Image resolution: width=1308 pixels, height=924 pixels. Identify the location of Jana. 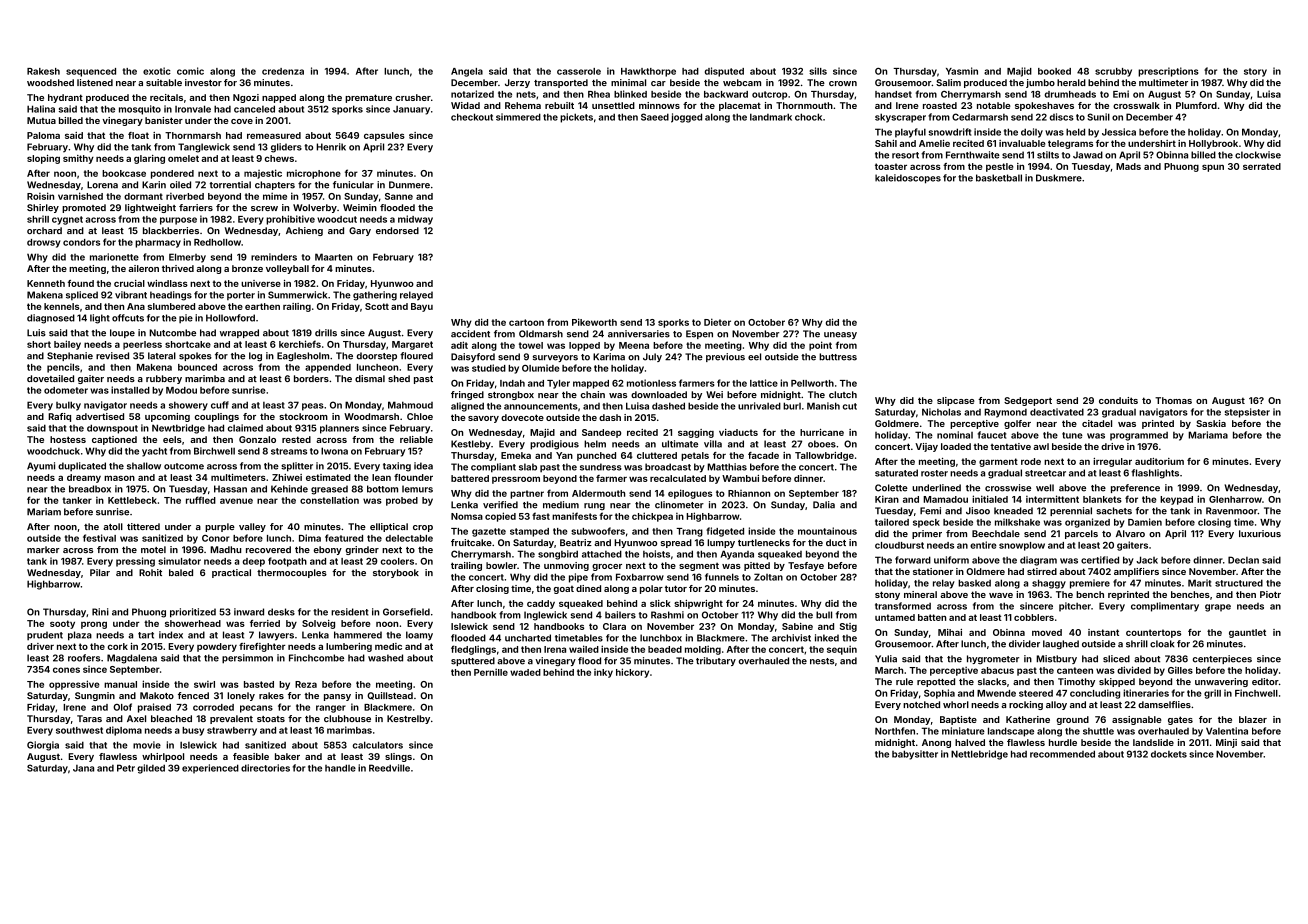
(83, 768).
